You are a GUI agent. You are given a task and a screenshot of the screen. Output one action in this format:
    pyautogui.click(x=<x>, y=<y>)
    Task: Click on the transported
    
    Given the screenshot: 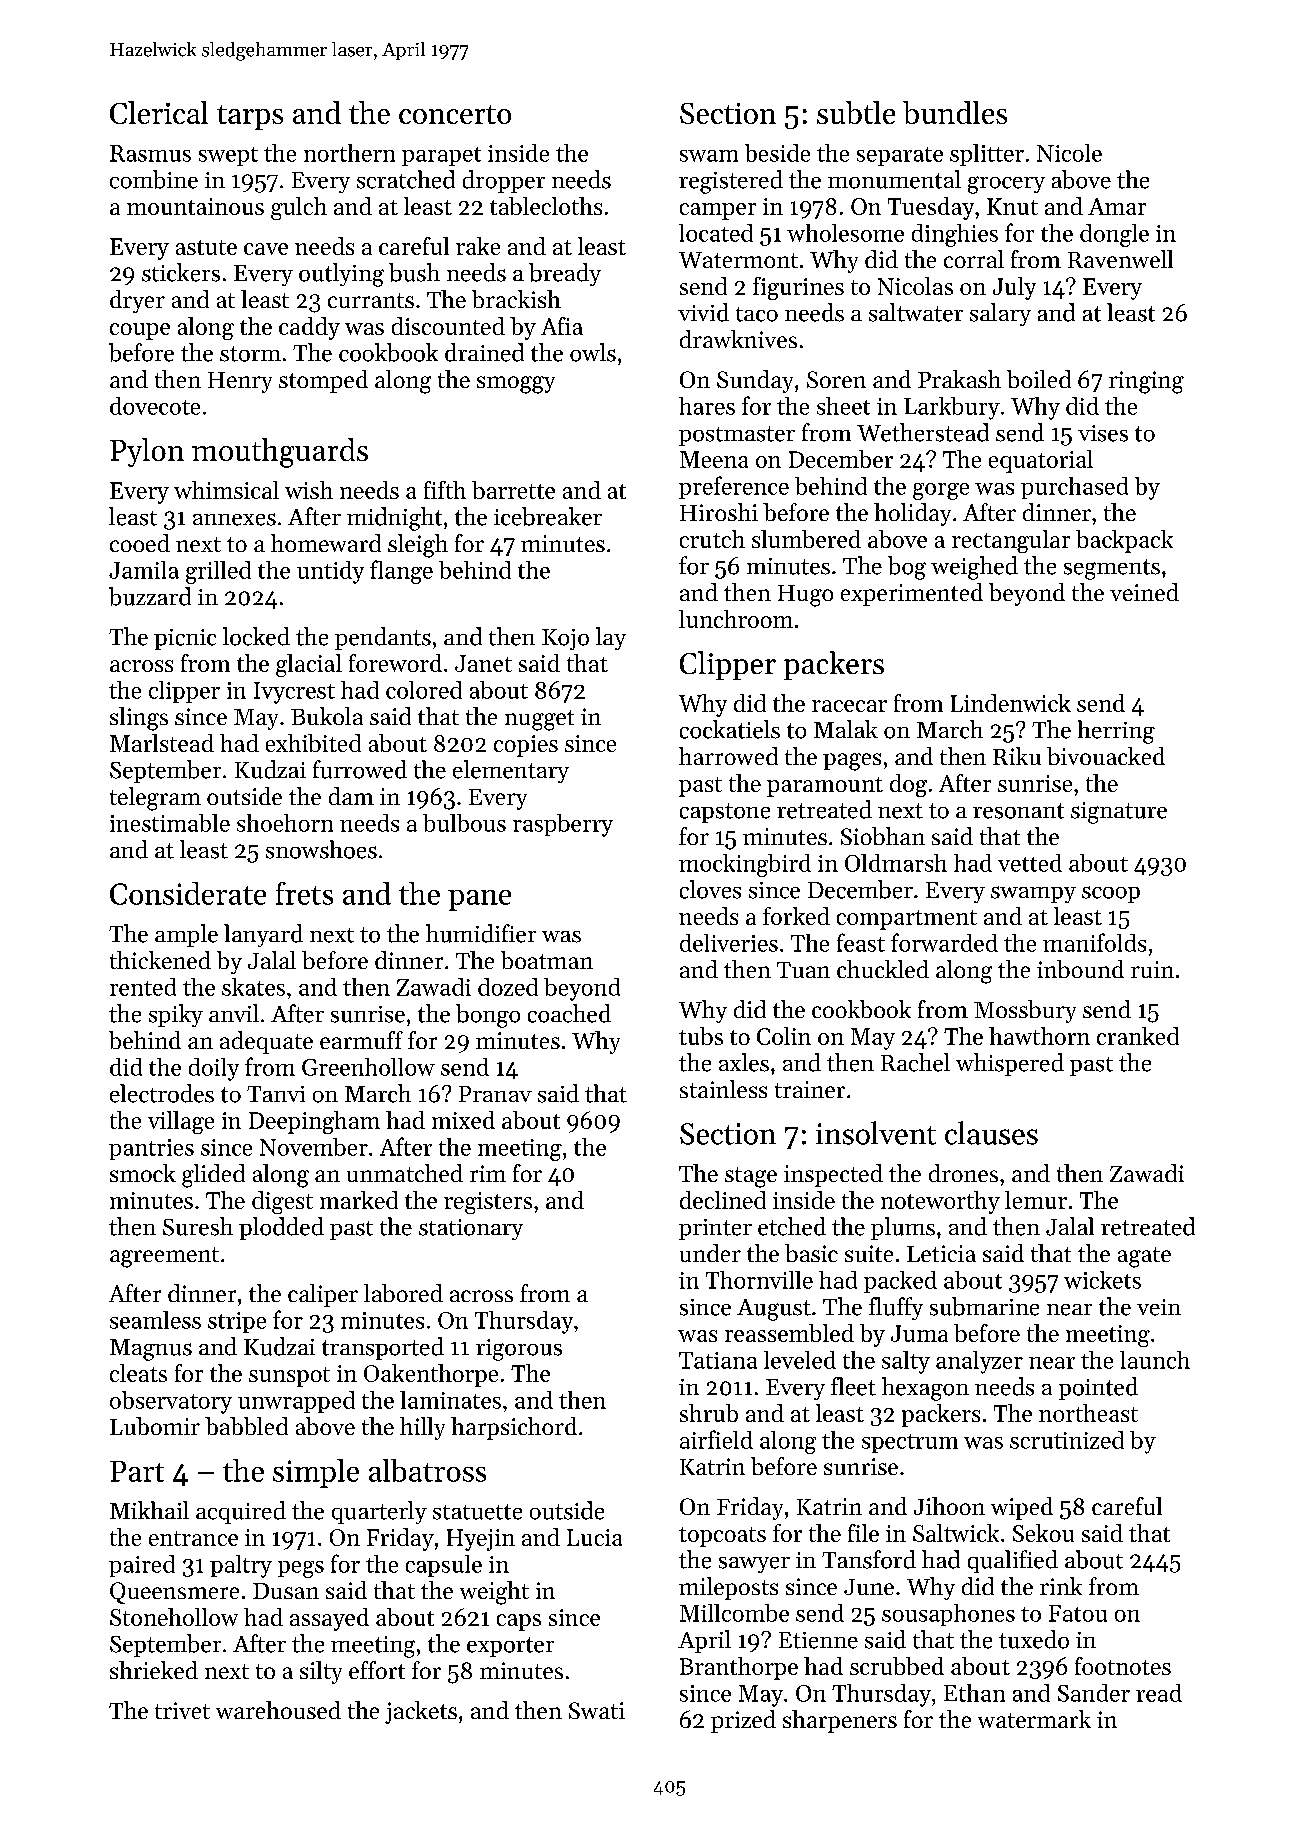 What is the action you would take?
    pyautogui.click(x=383, y=1348)
